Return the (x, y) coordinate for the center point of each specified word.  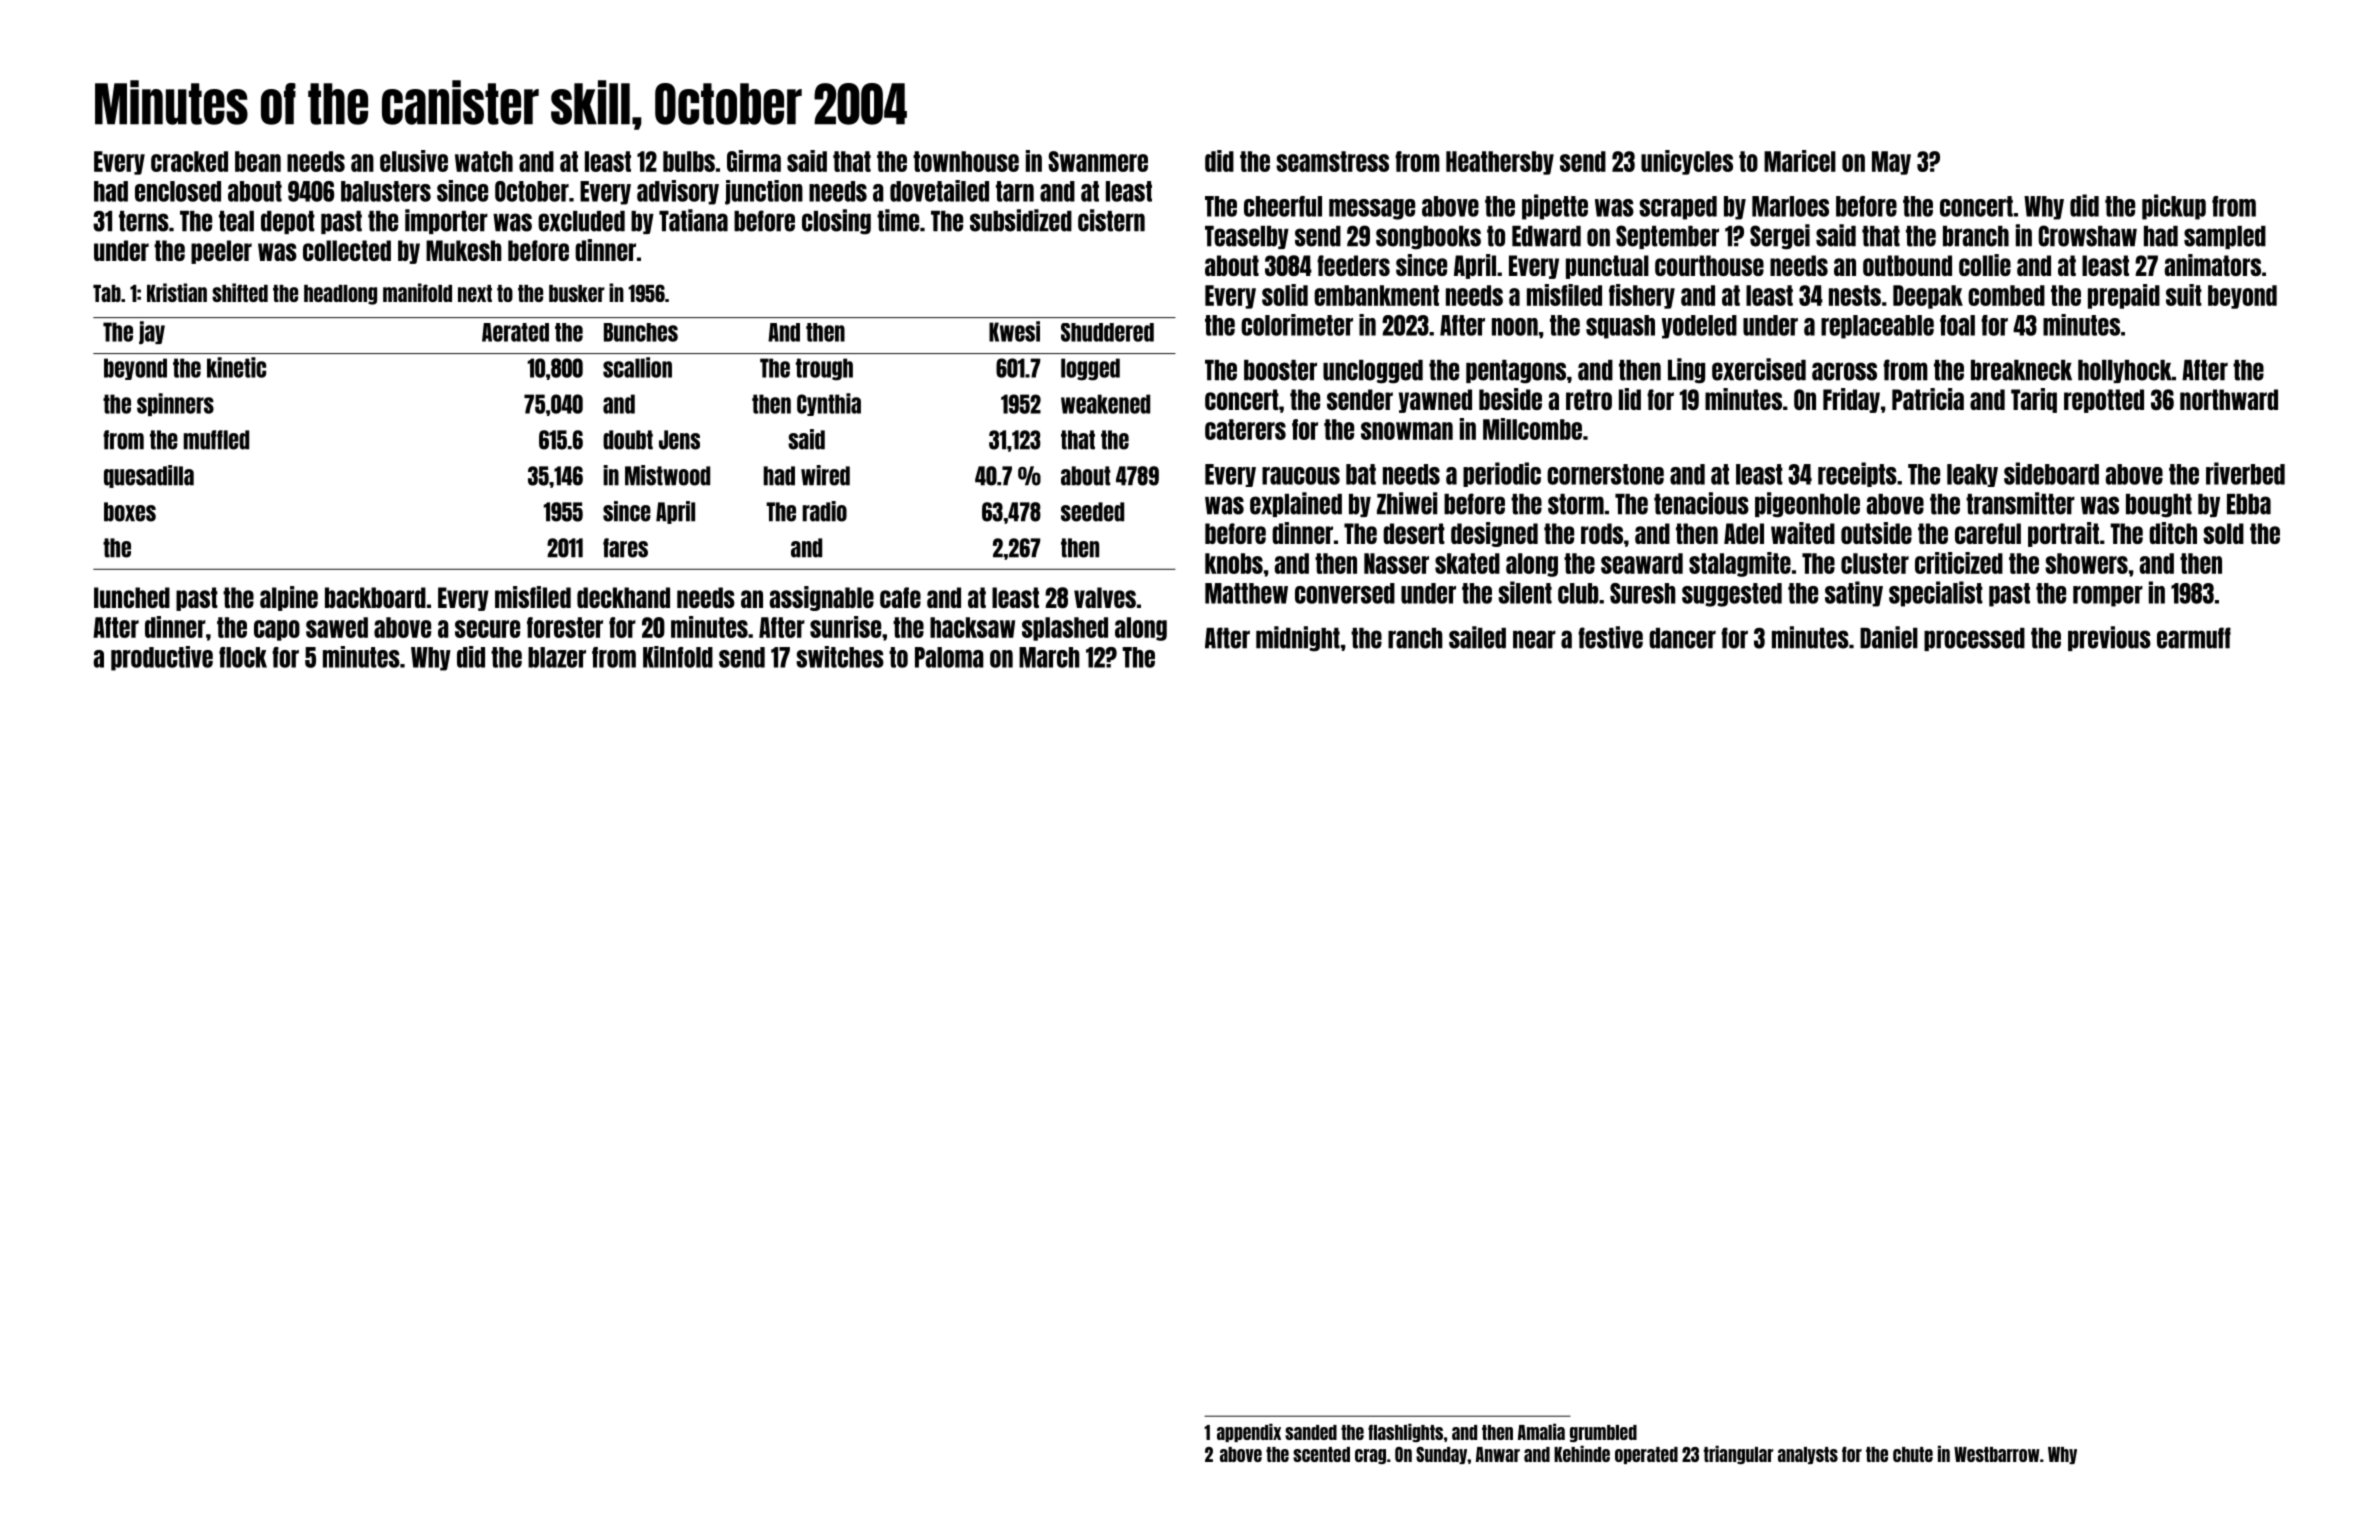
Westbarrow (1997, 1454)
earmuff (2194, 638)
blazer (557, 657)
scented (1321, 1454)
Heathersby (1500, 163)
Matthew (1246, 593)
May (1891, 163)
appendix (1249, 1432)
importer (446, 221)
